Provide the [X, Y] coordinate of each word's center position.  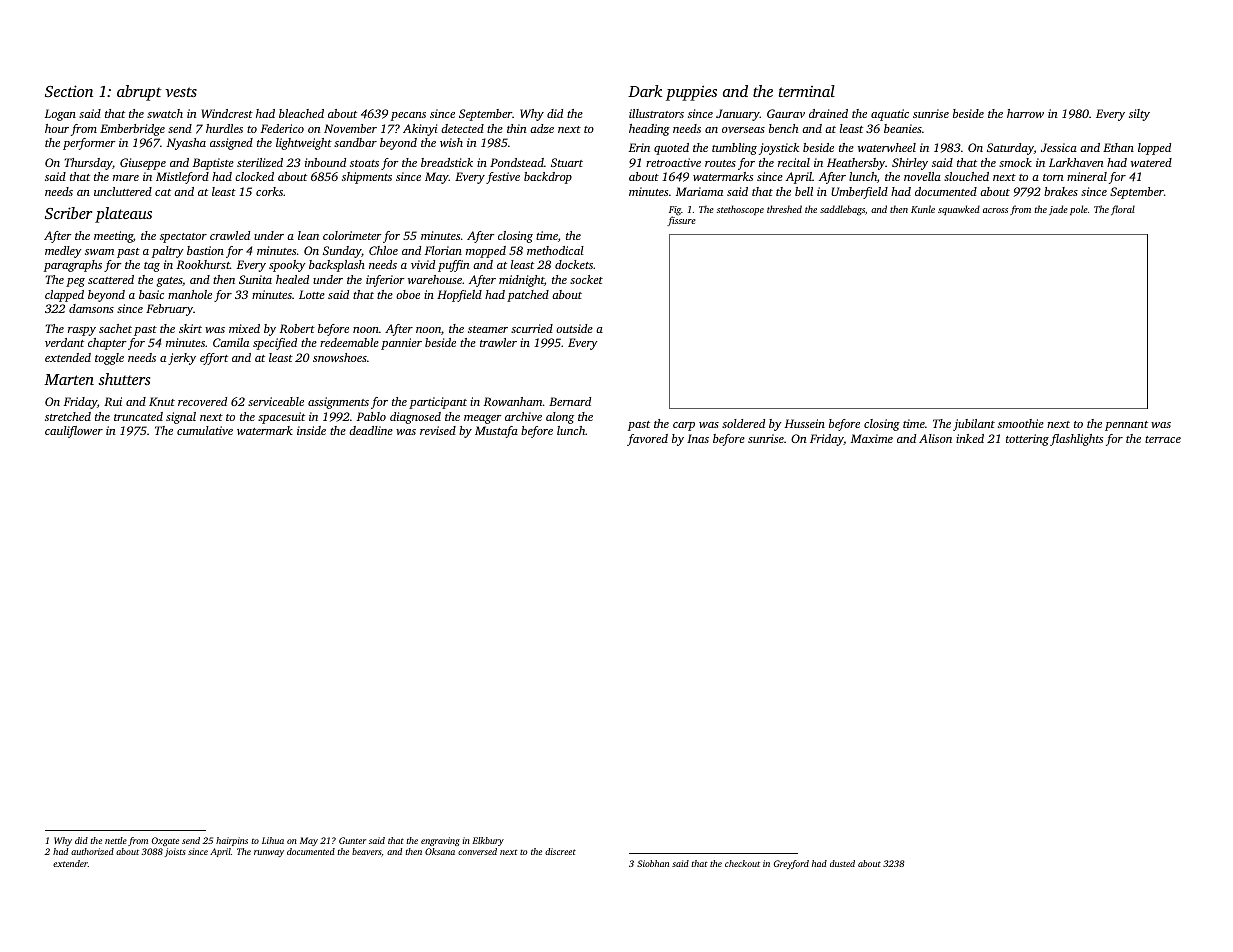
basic [151, 294]
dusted [842, 863]
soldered [743, 423]
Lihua [273, 840]
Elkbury [488, 841]
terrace [1163, 439]
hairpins [232, 841]
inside [311, 430]
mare [126, 178]
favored [647, 440]
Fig [675, 211]
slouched [966, 176]
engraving [440, 841]
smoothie [1021, 423]
